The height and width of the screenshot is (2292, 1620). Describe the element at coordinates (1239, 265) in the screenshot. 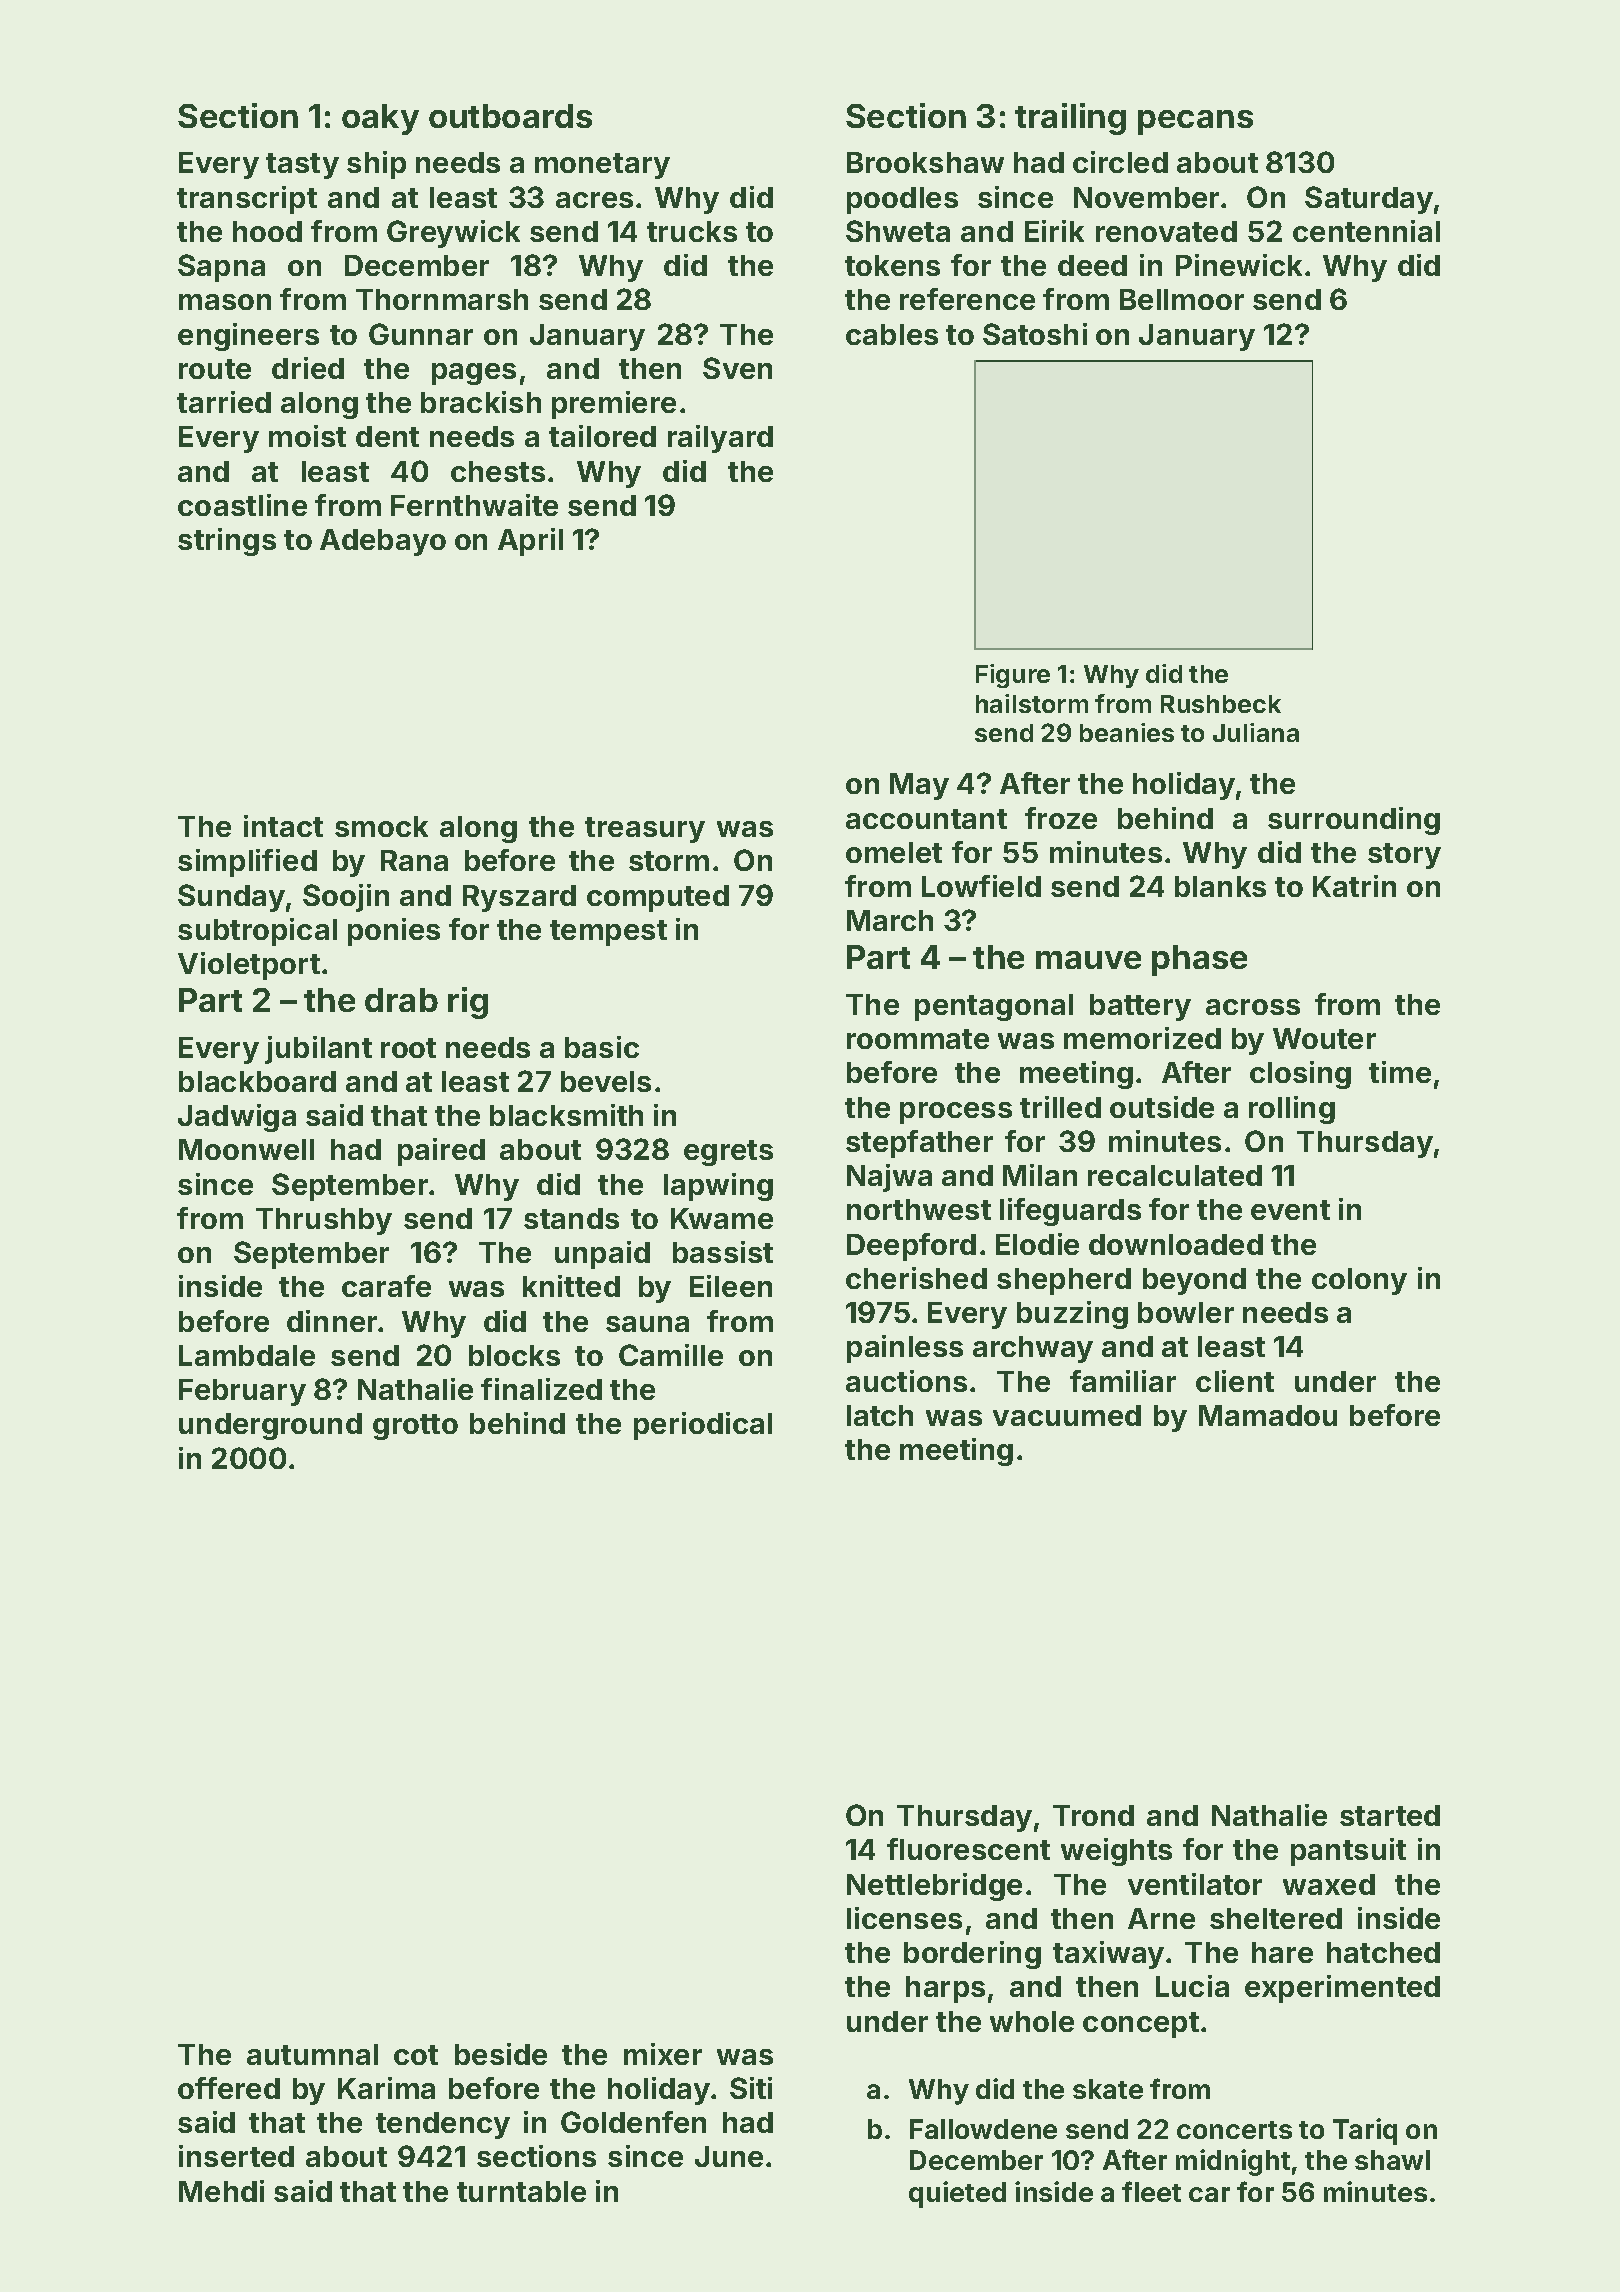

I see `Pinewick` at that location.
